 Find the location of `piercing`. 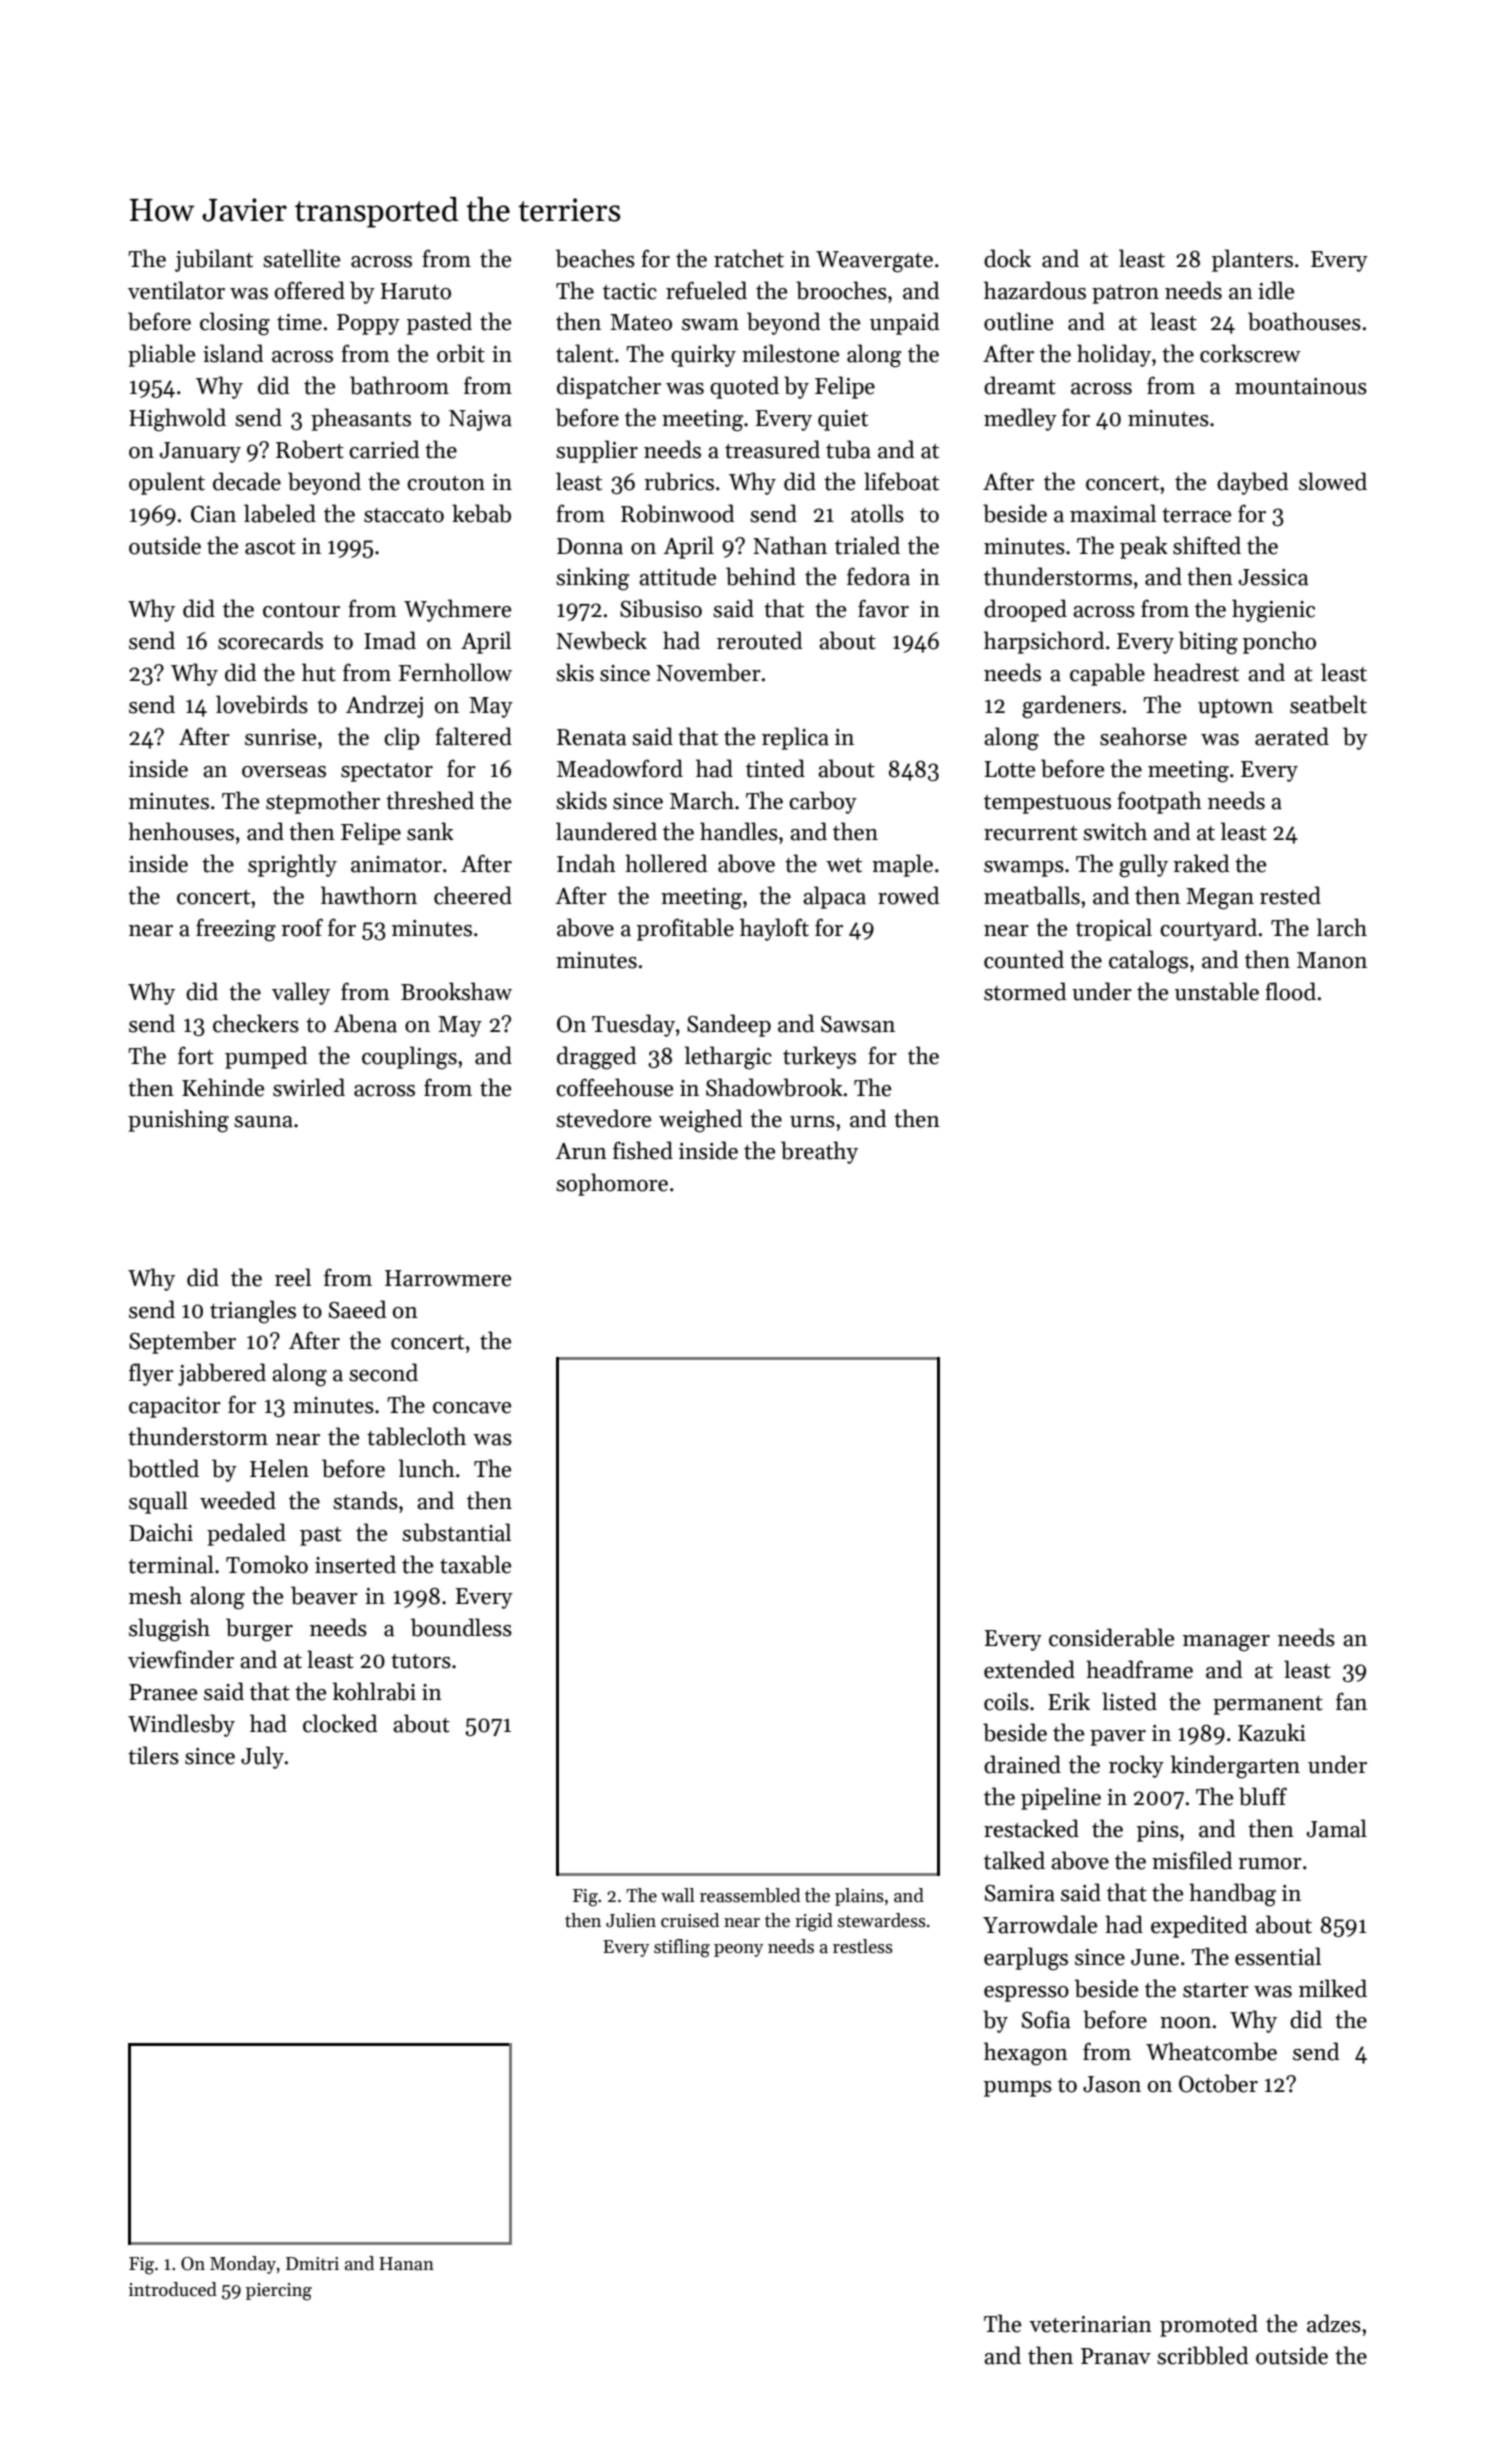

piercing is located at coordinates (279, 2292).
